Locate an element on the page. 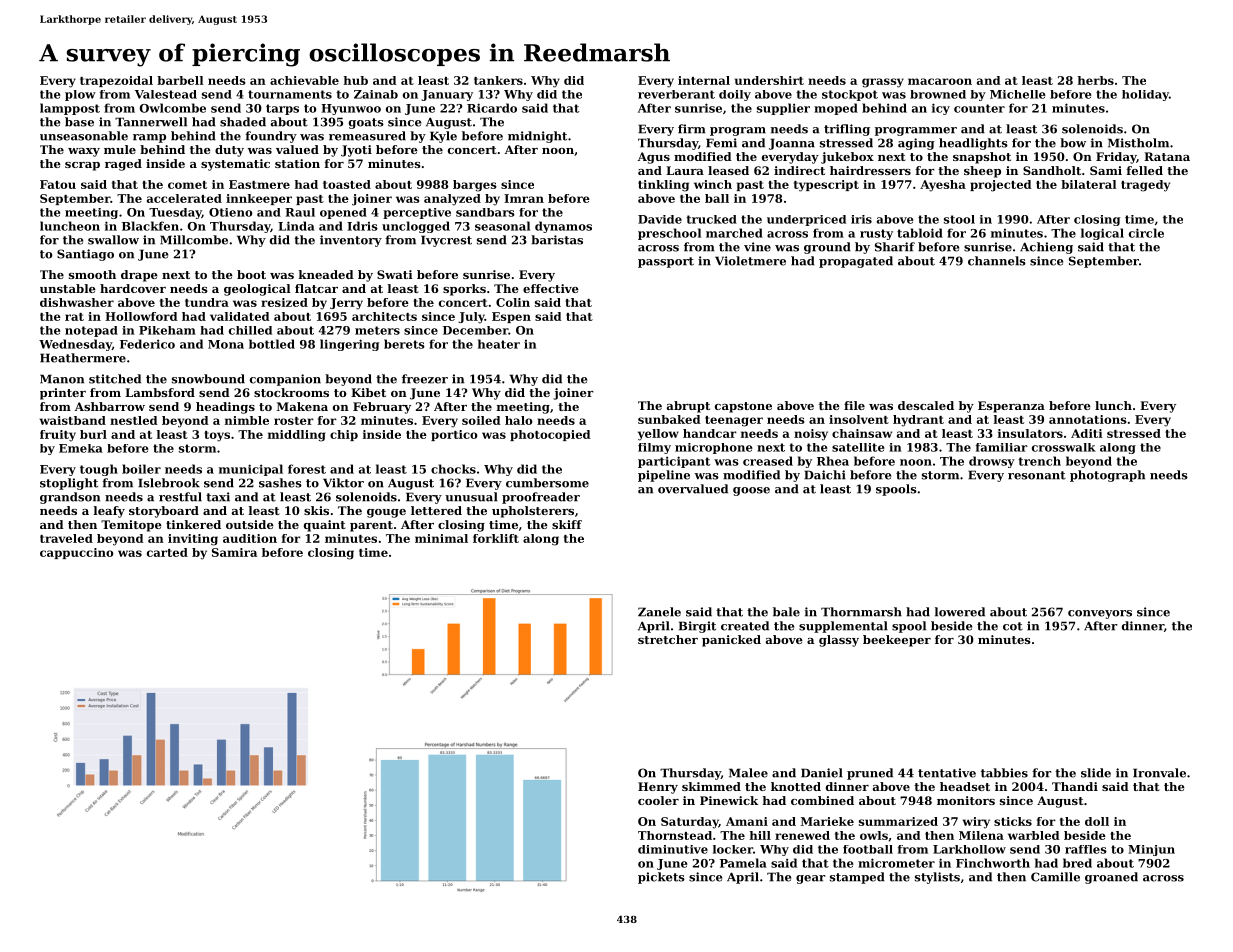  Henry is located at coordinates (658, 788).
